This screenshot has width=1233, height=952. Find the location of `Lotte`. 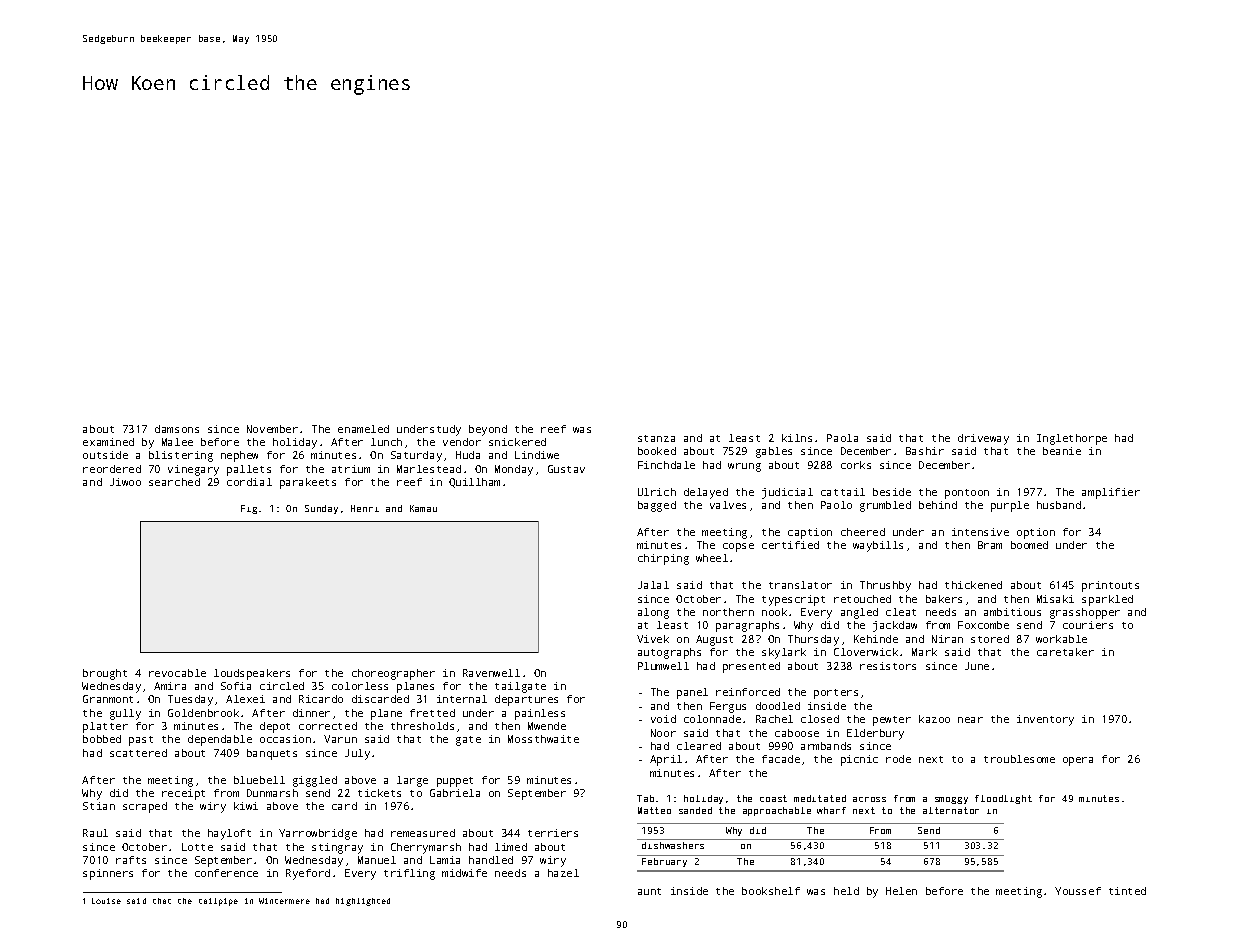

Lotte is located at coordinates (197, 847).
